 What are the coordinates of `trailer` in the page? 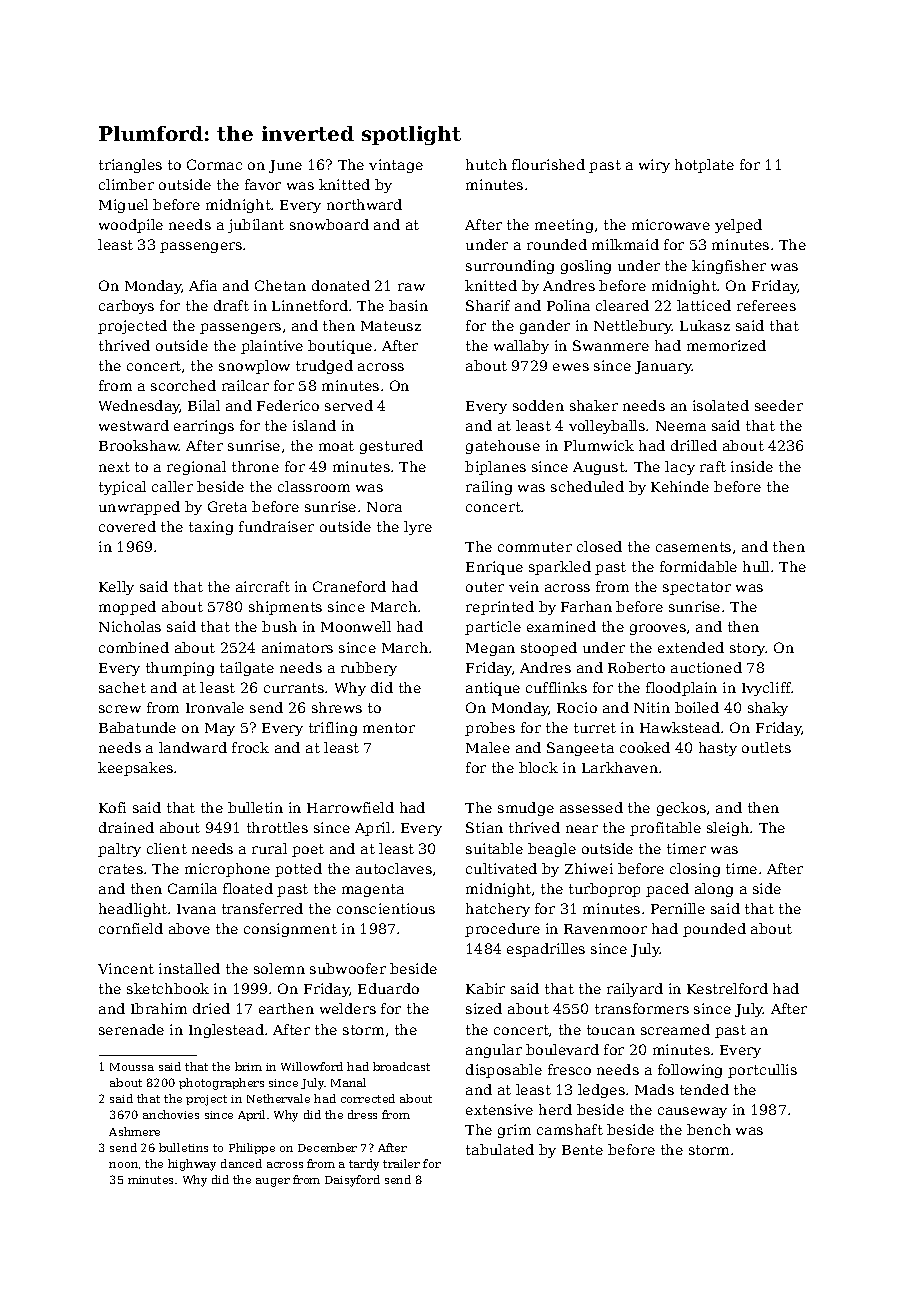 It's located at (401, 1163).
